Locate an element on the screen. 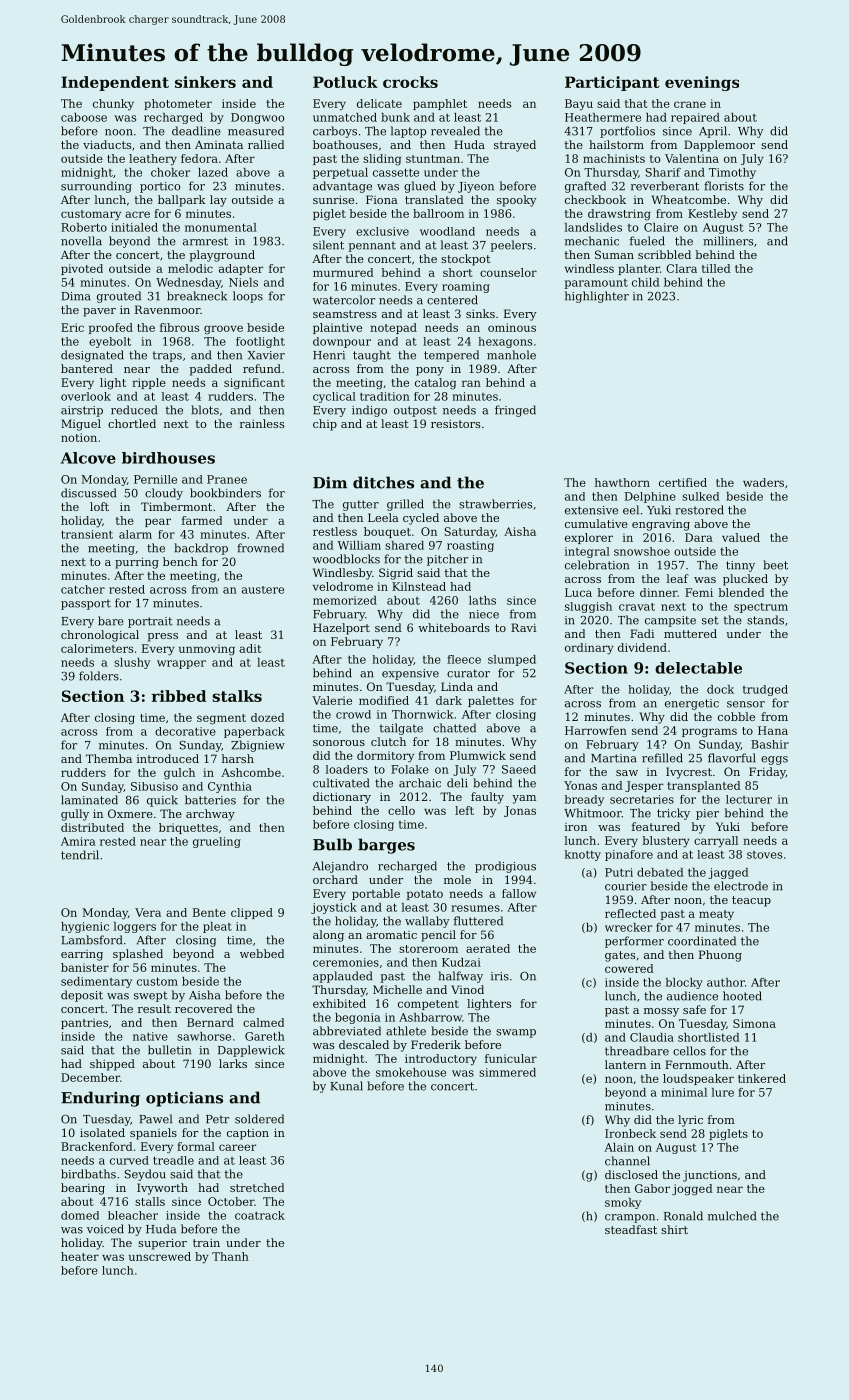  Thornwick is located at coordinates (423, 714).
